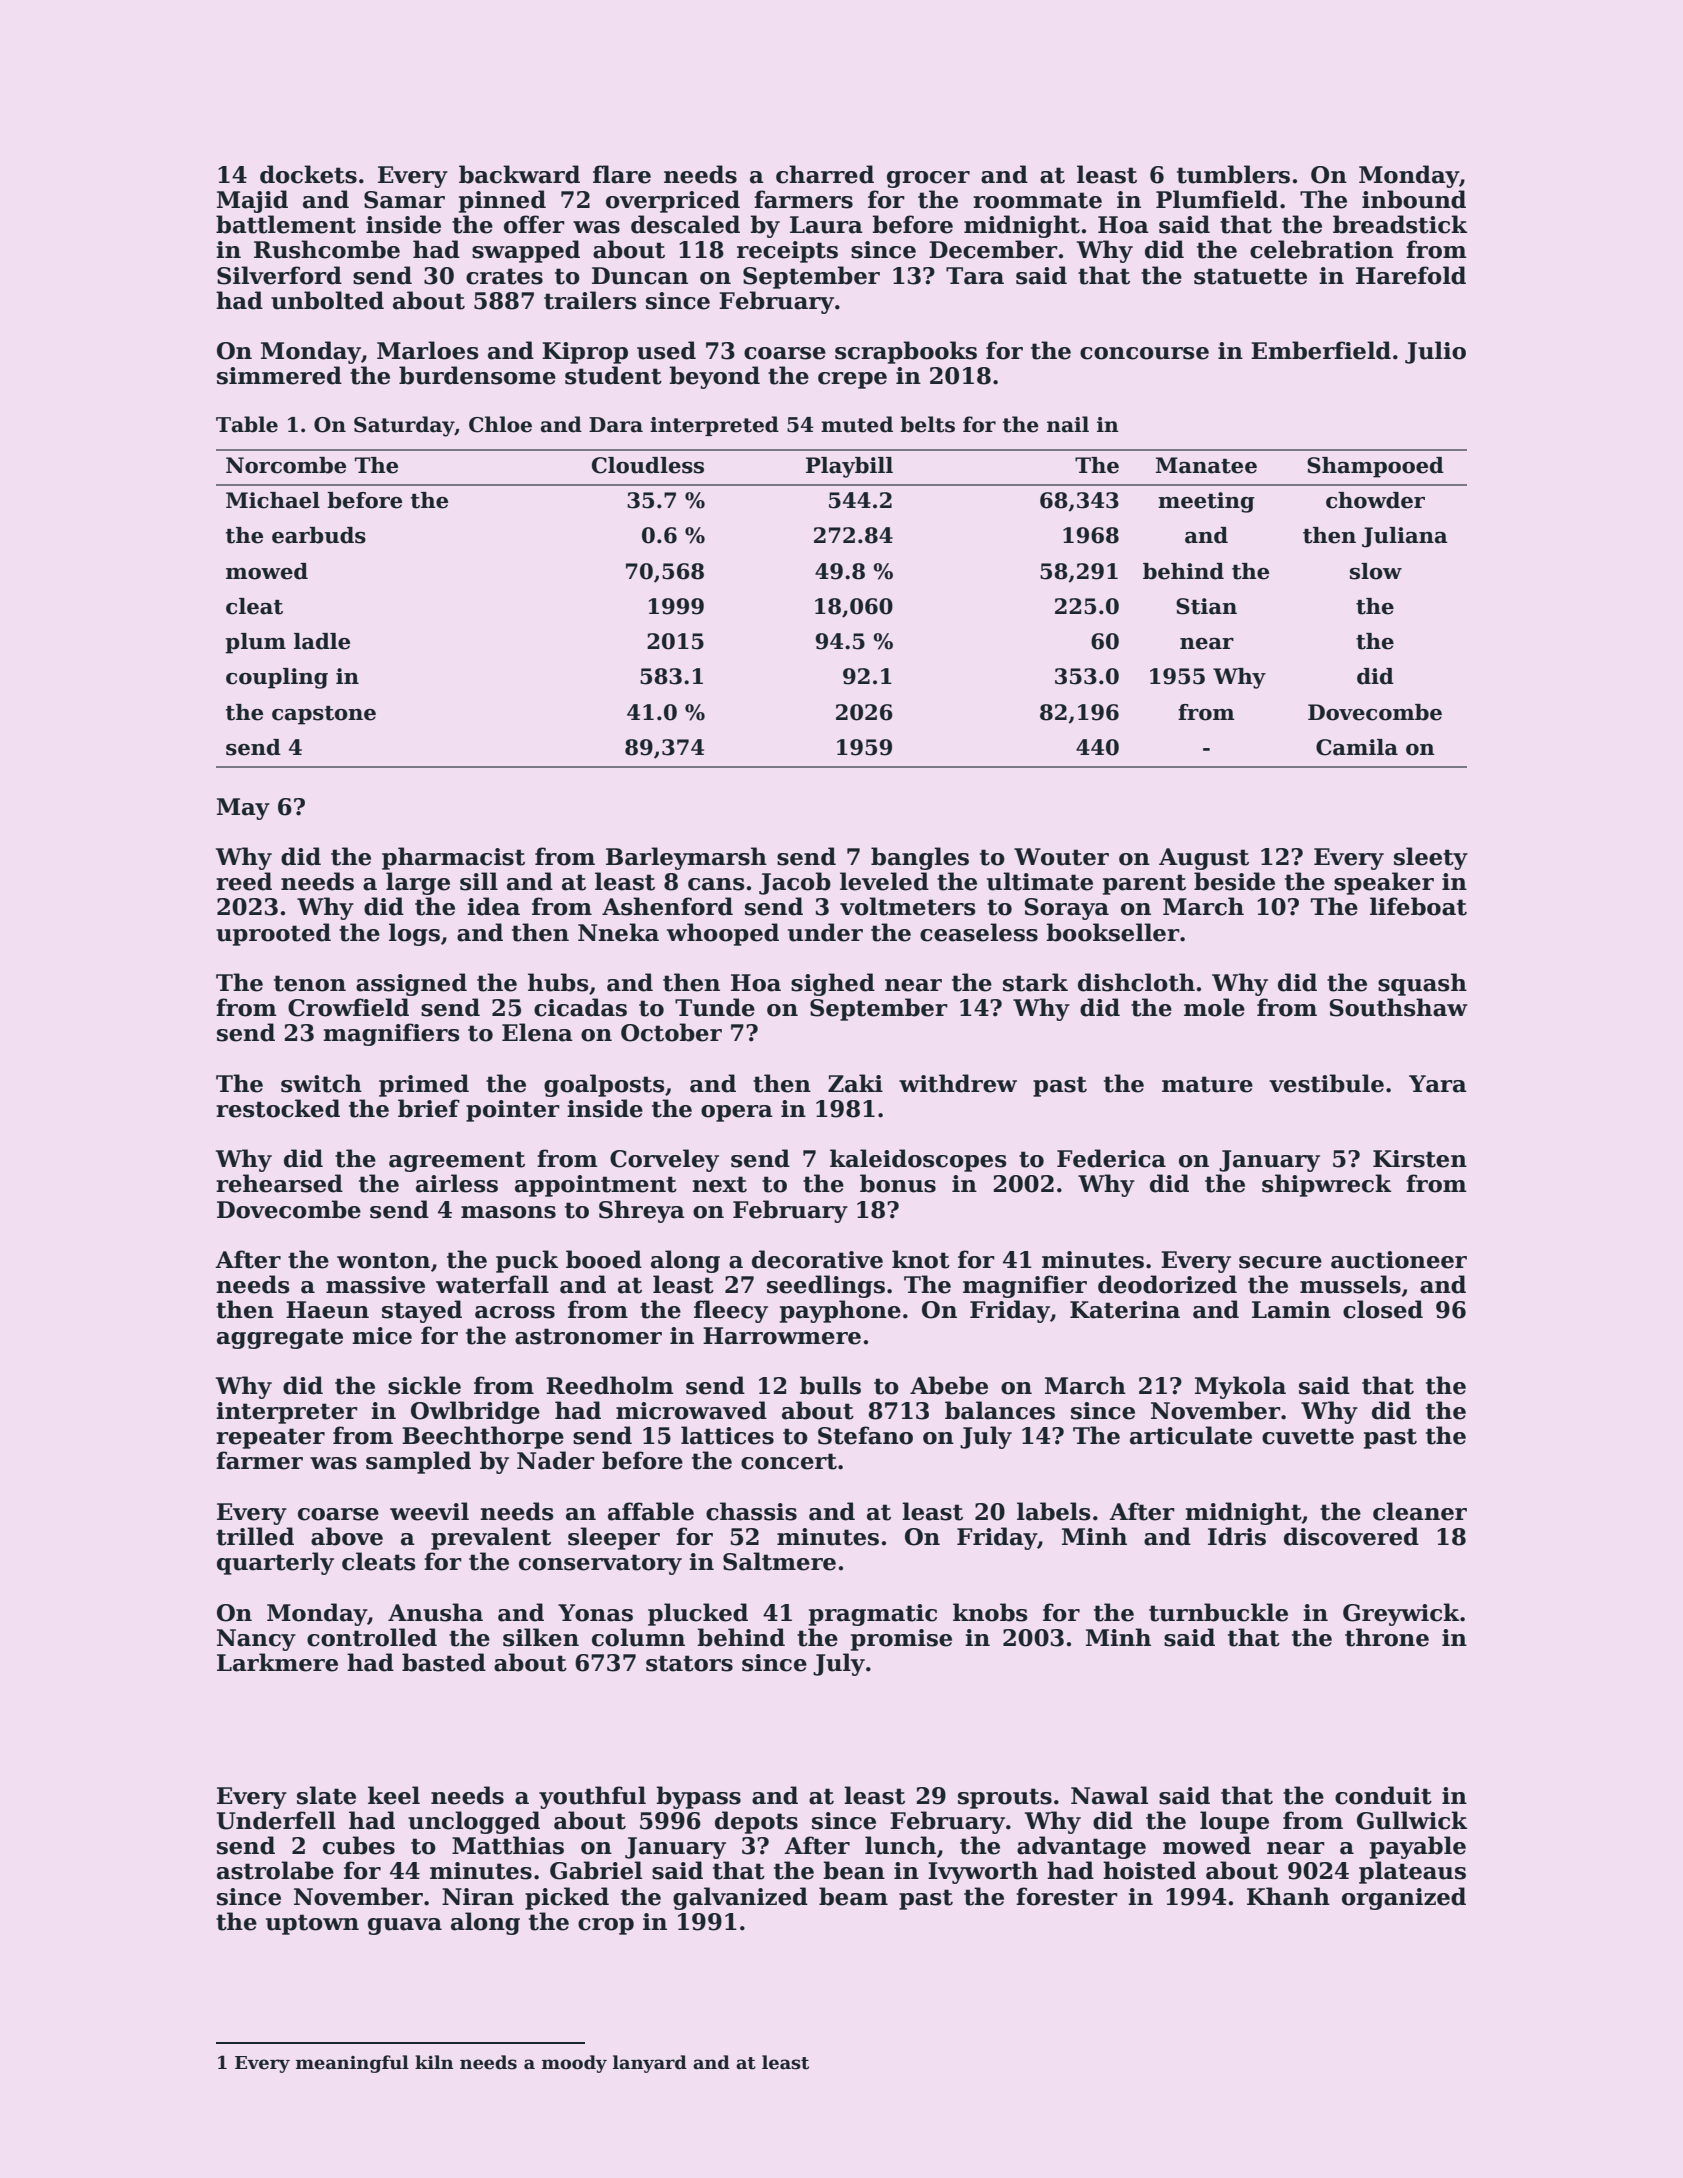 This image has height=2178, width=1683. I want to click on slow, so click(1376, 571).
